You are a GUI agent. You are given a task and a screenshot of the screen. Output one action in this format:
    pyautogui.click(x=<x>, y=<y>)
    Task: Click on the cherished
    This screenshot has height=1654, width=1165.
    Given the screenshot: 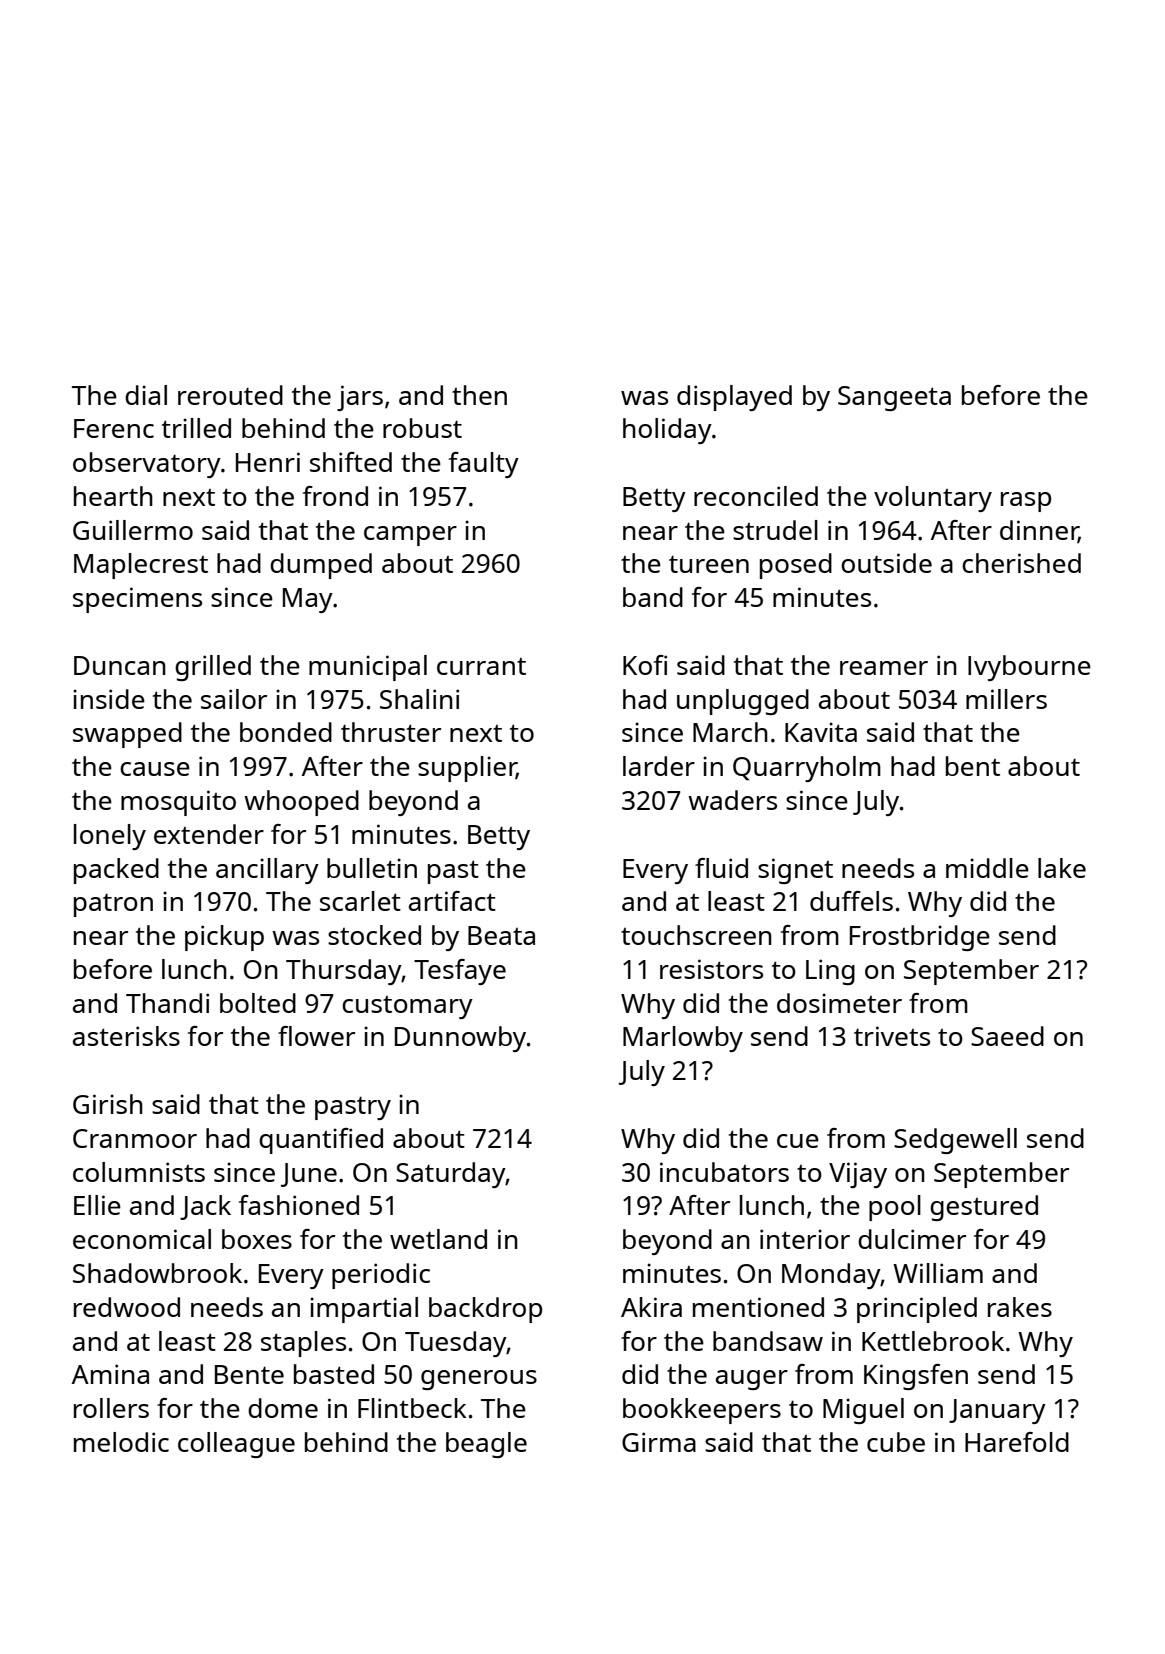 What is the action you would take?
    pyautogui.click(x=1021, y=563)
